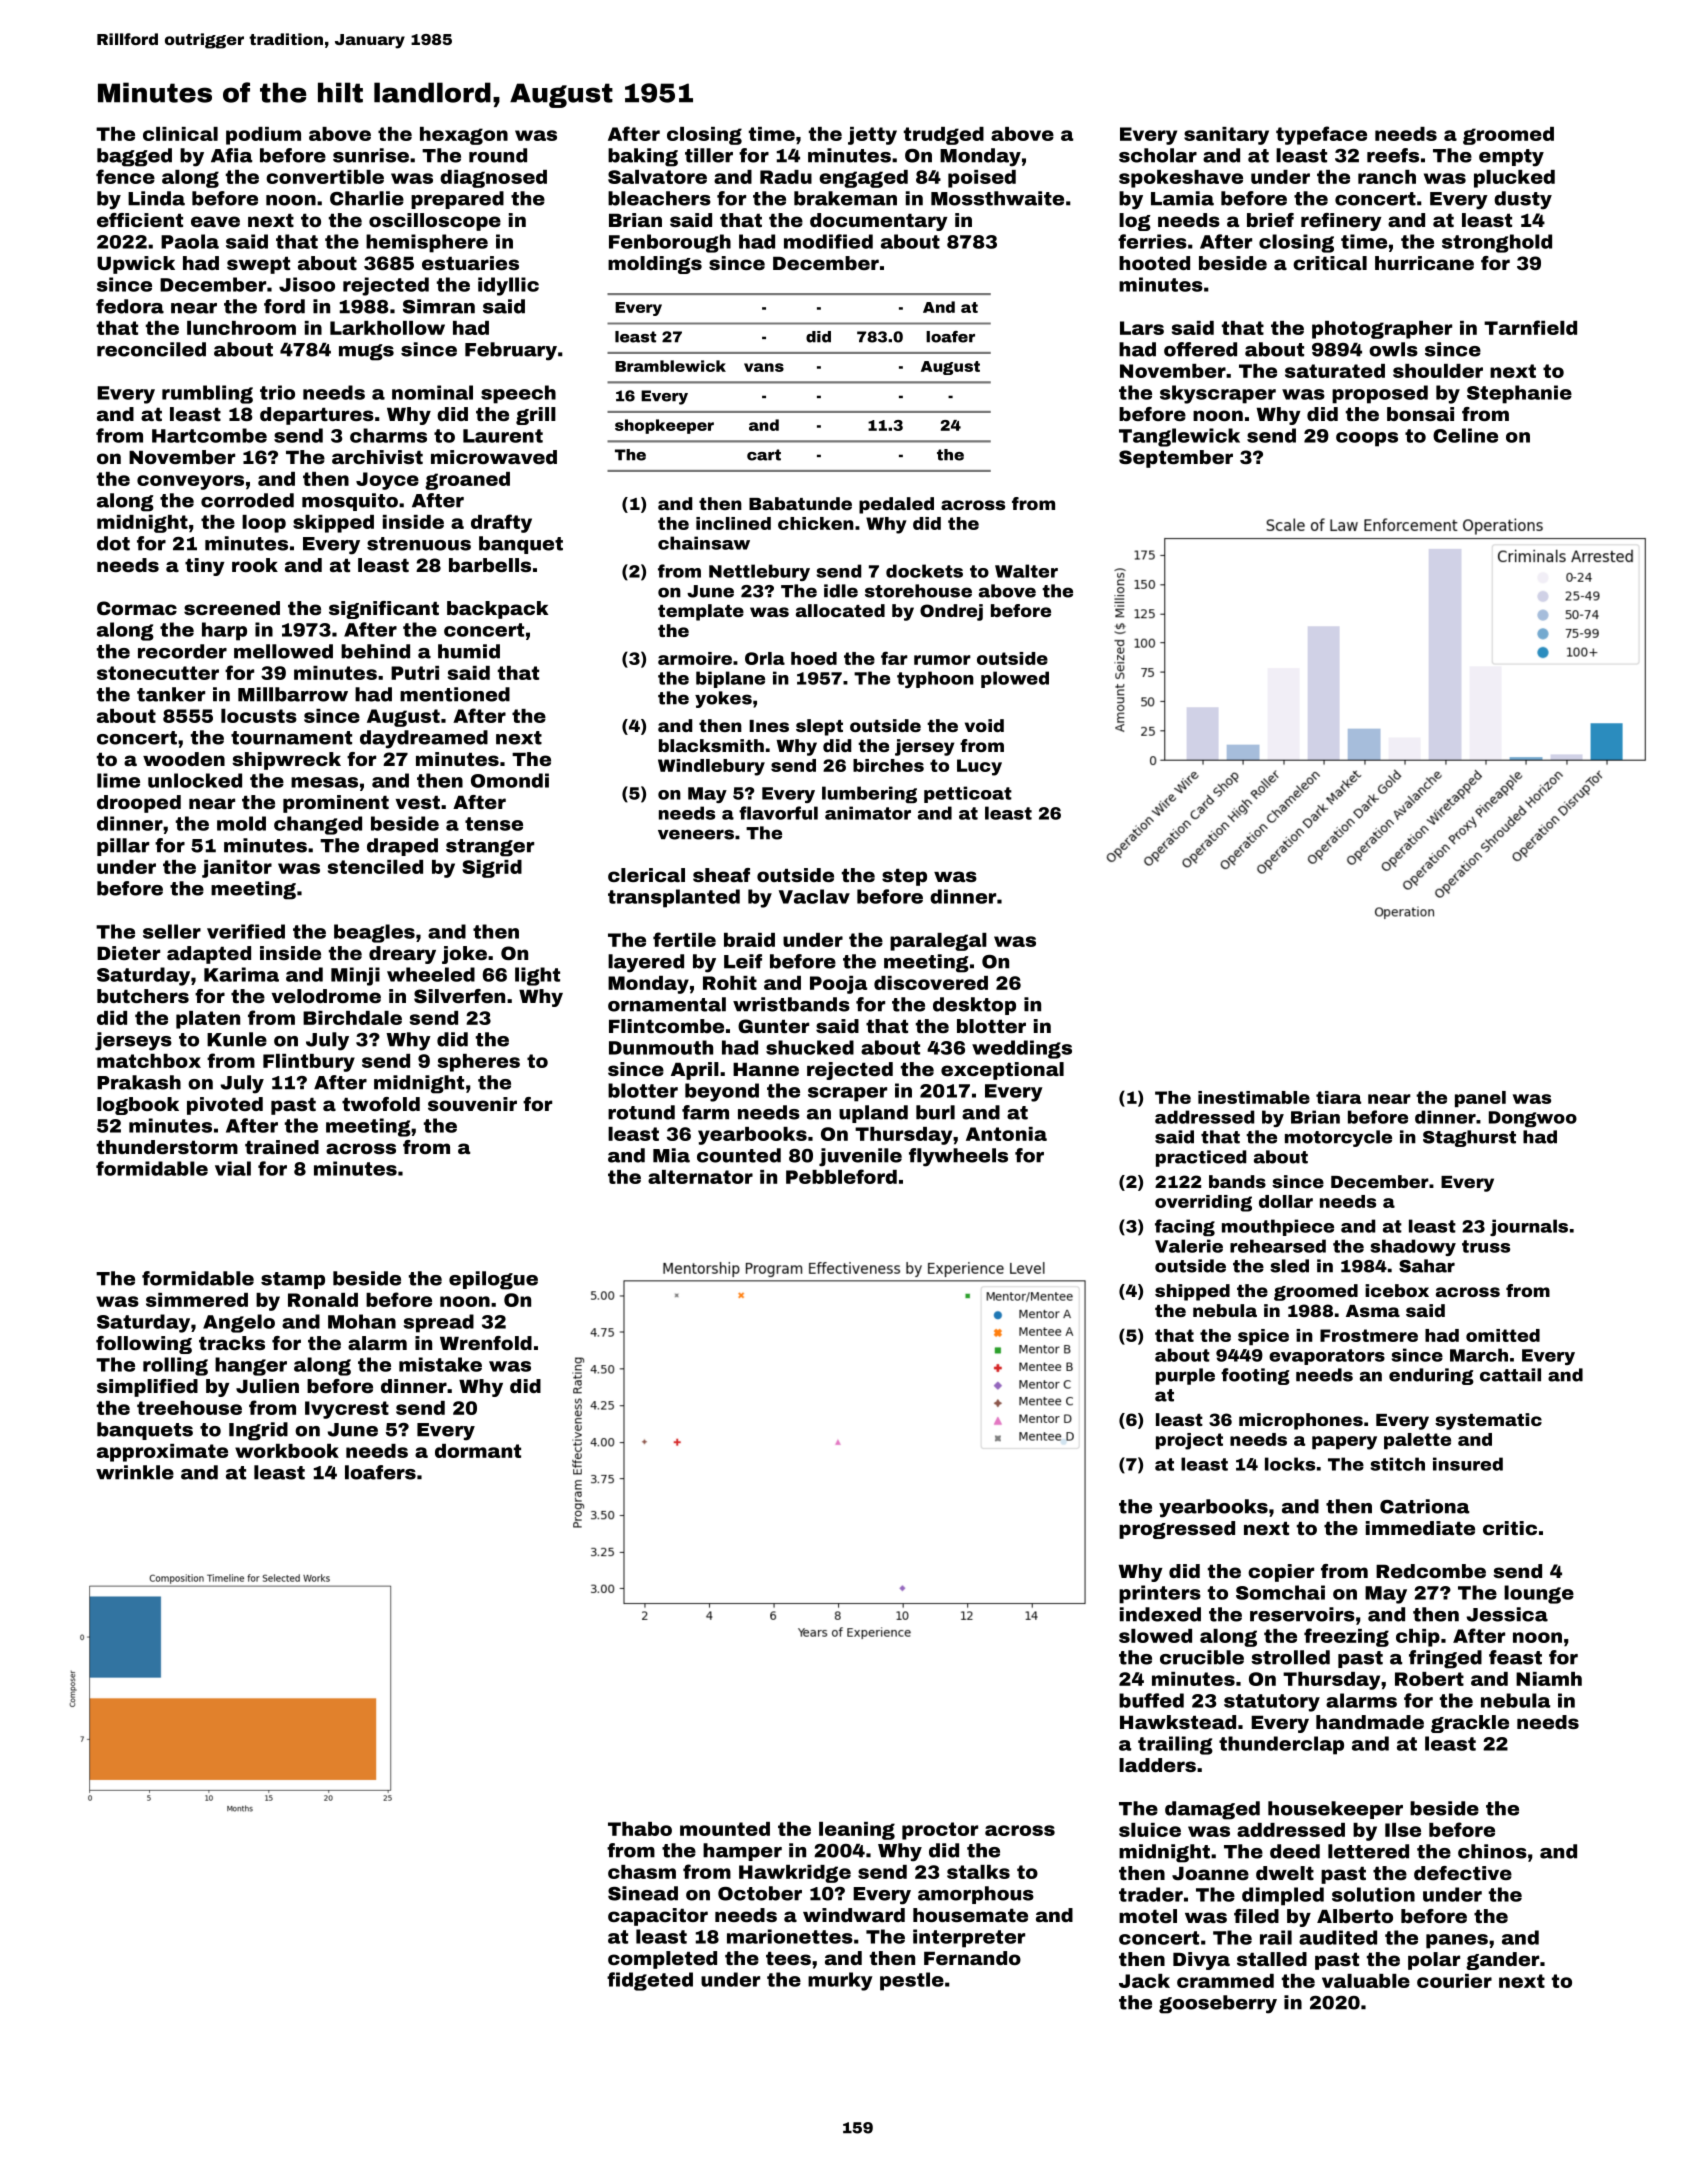 The image size is (1683, 2178). What do you see at coordinates (258, 1431) in the document?
I see `Ingrid` at bounding box center [258, 1431].
